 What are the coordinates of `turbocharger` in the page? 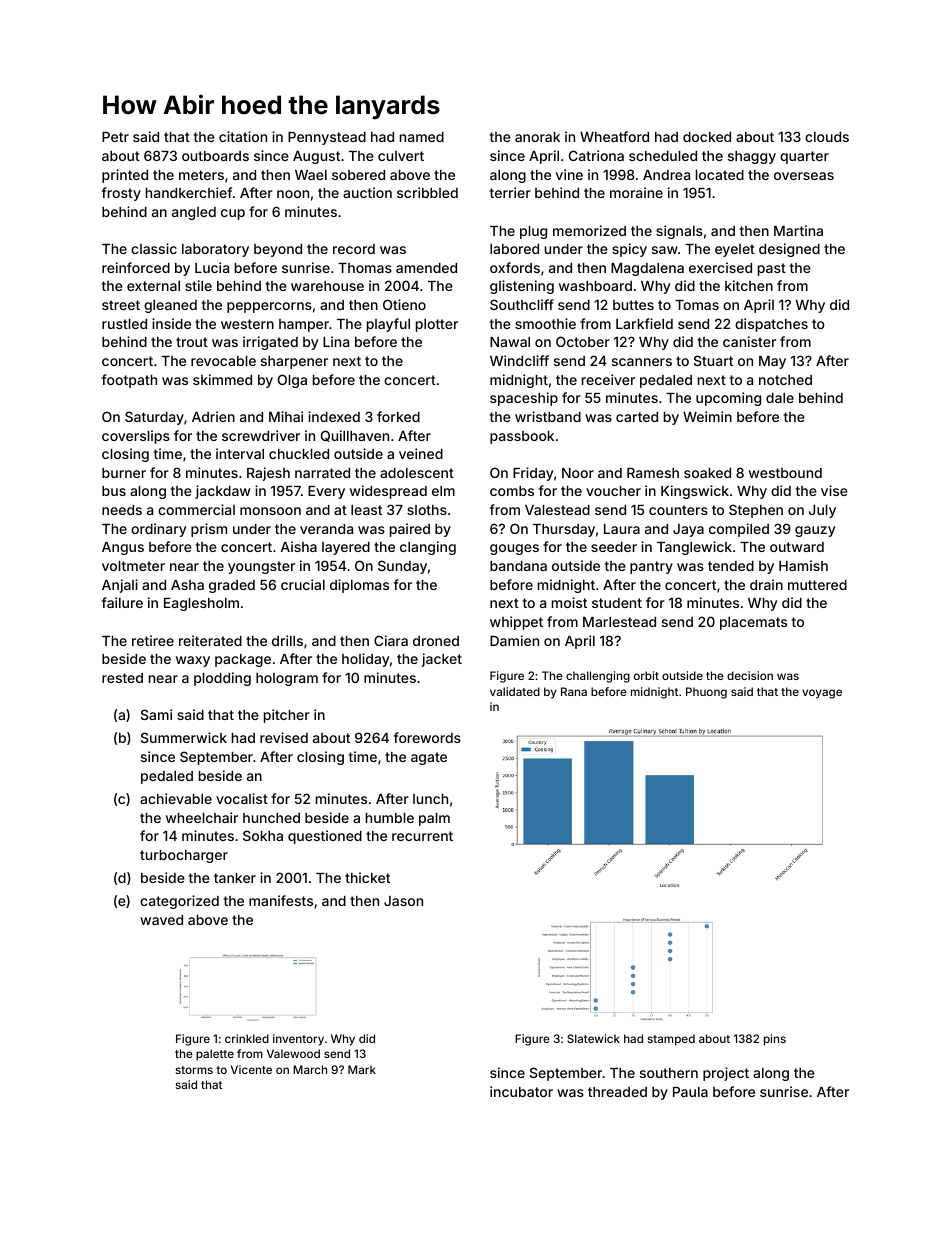 It's located at (184, 856).
